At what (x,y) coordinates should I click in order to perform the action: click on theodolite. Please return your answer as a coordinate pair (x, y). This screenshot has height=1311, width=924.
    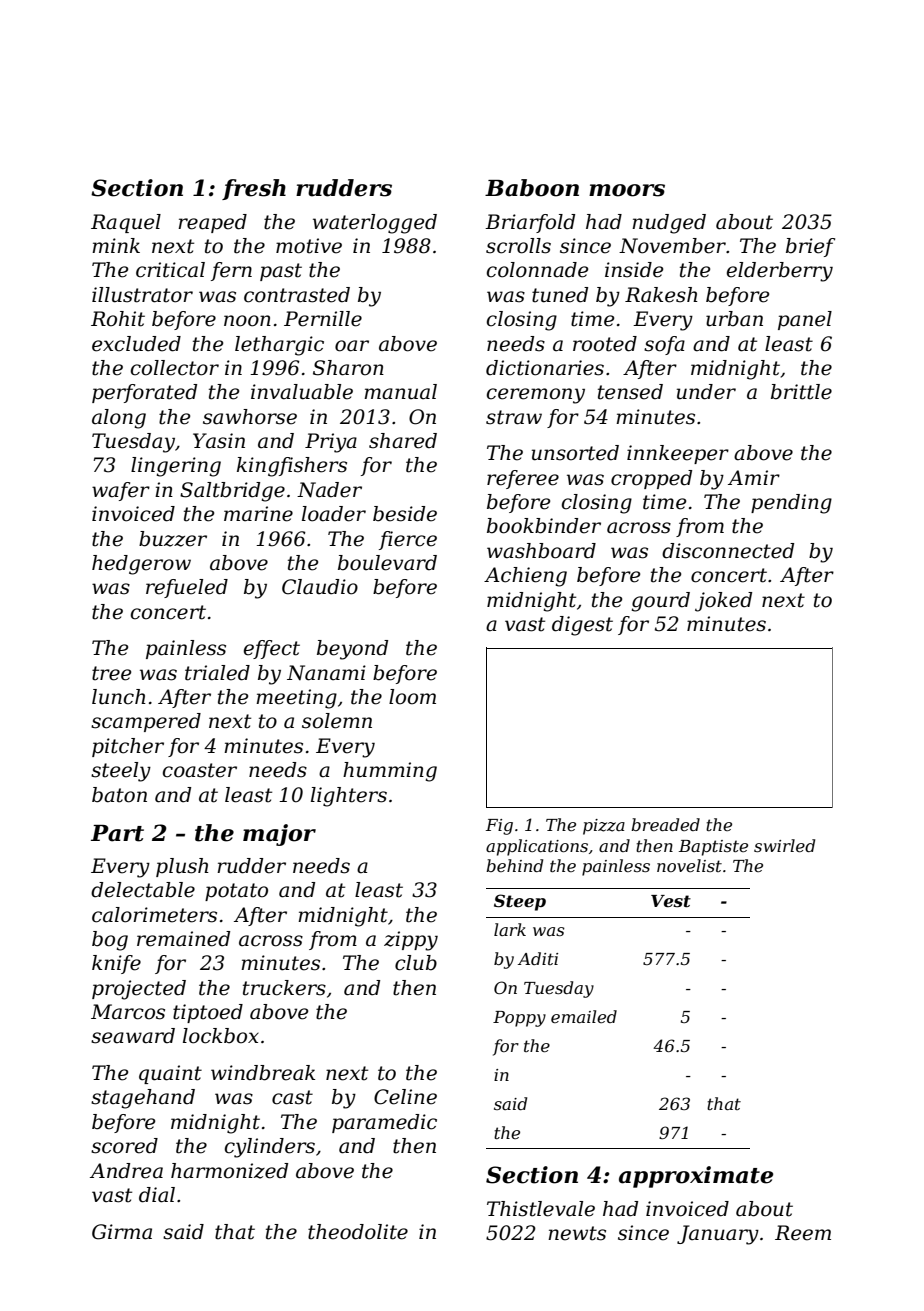
    Looking at the image, I should click on (358, 1232).
